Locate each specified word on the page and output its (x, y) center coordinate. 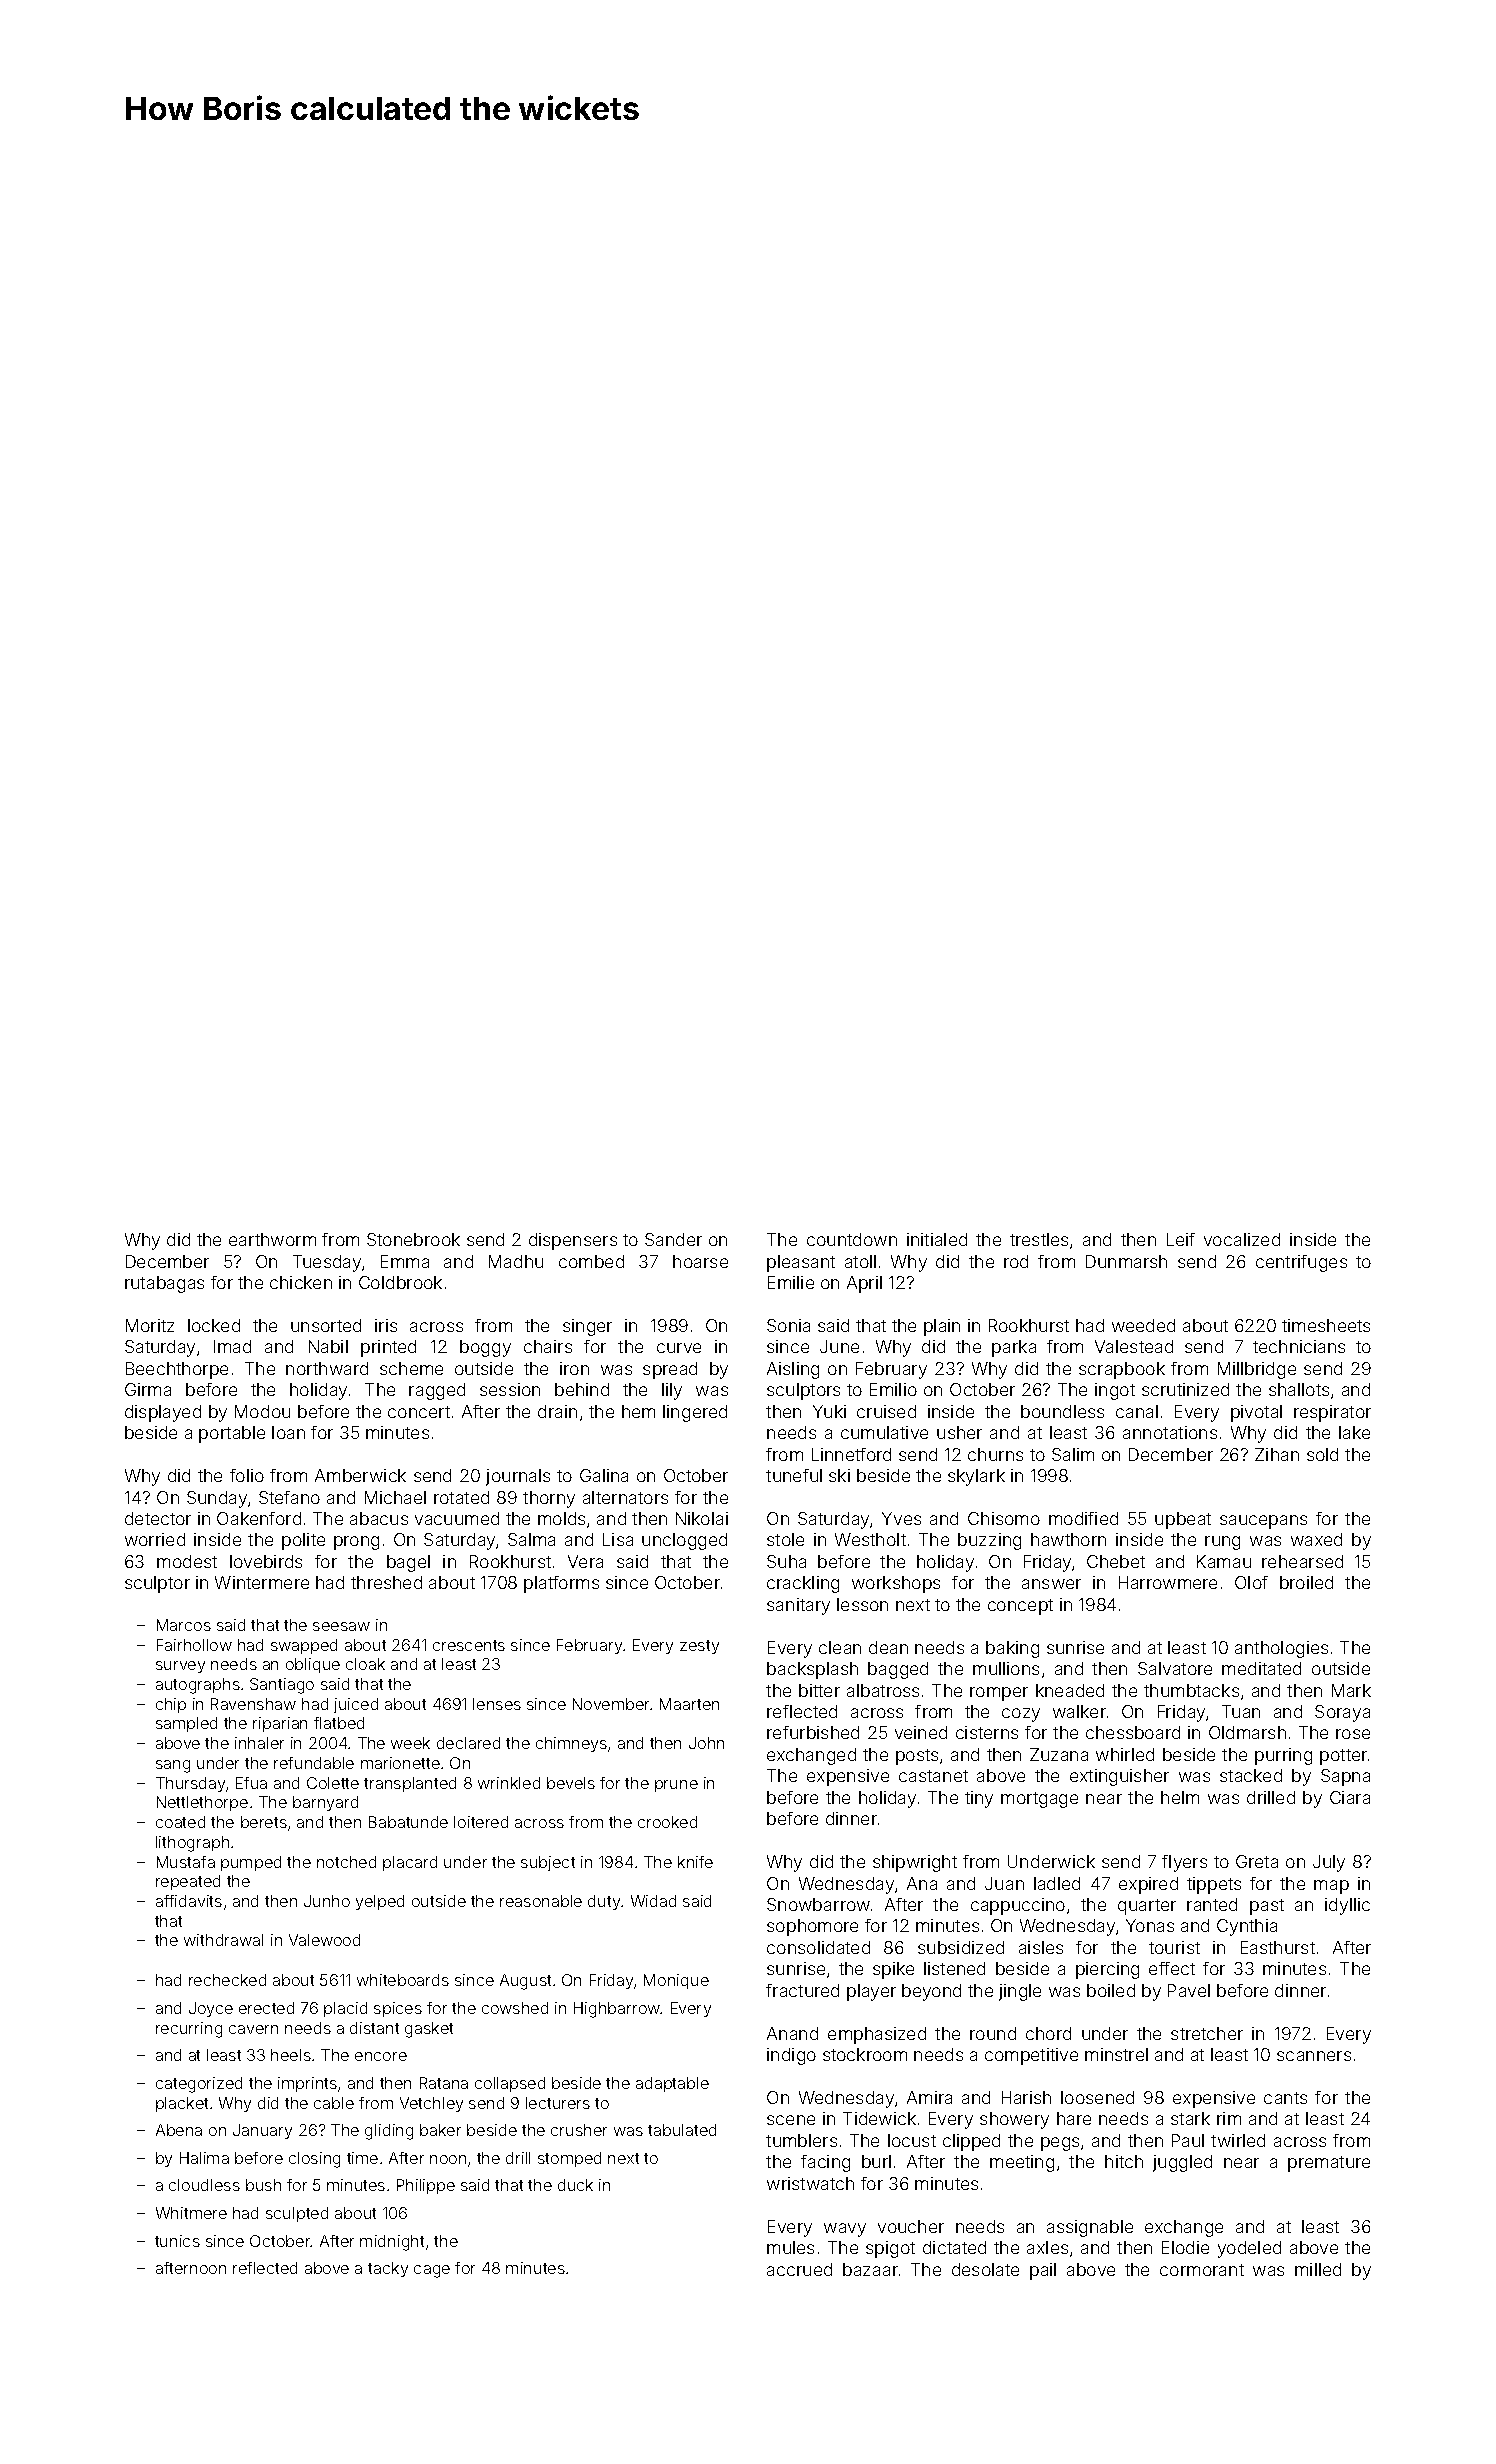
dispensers (573, 1241)
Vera (585, 1561)
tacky (388, 2269)
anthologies (1281, 1649)
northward (327, 1368)
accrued (799, 2269)
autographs (198, 1686)
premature (1329, 2164)
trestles (1039, 1239)
